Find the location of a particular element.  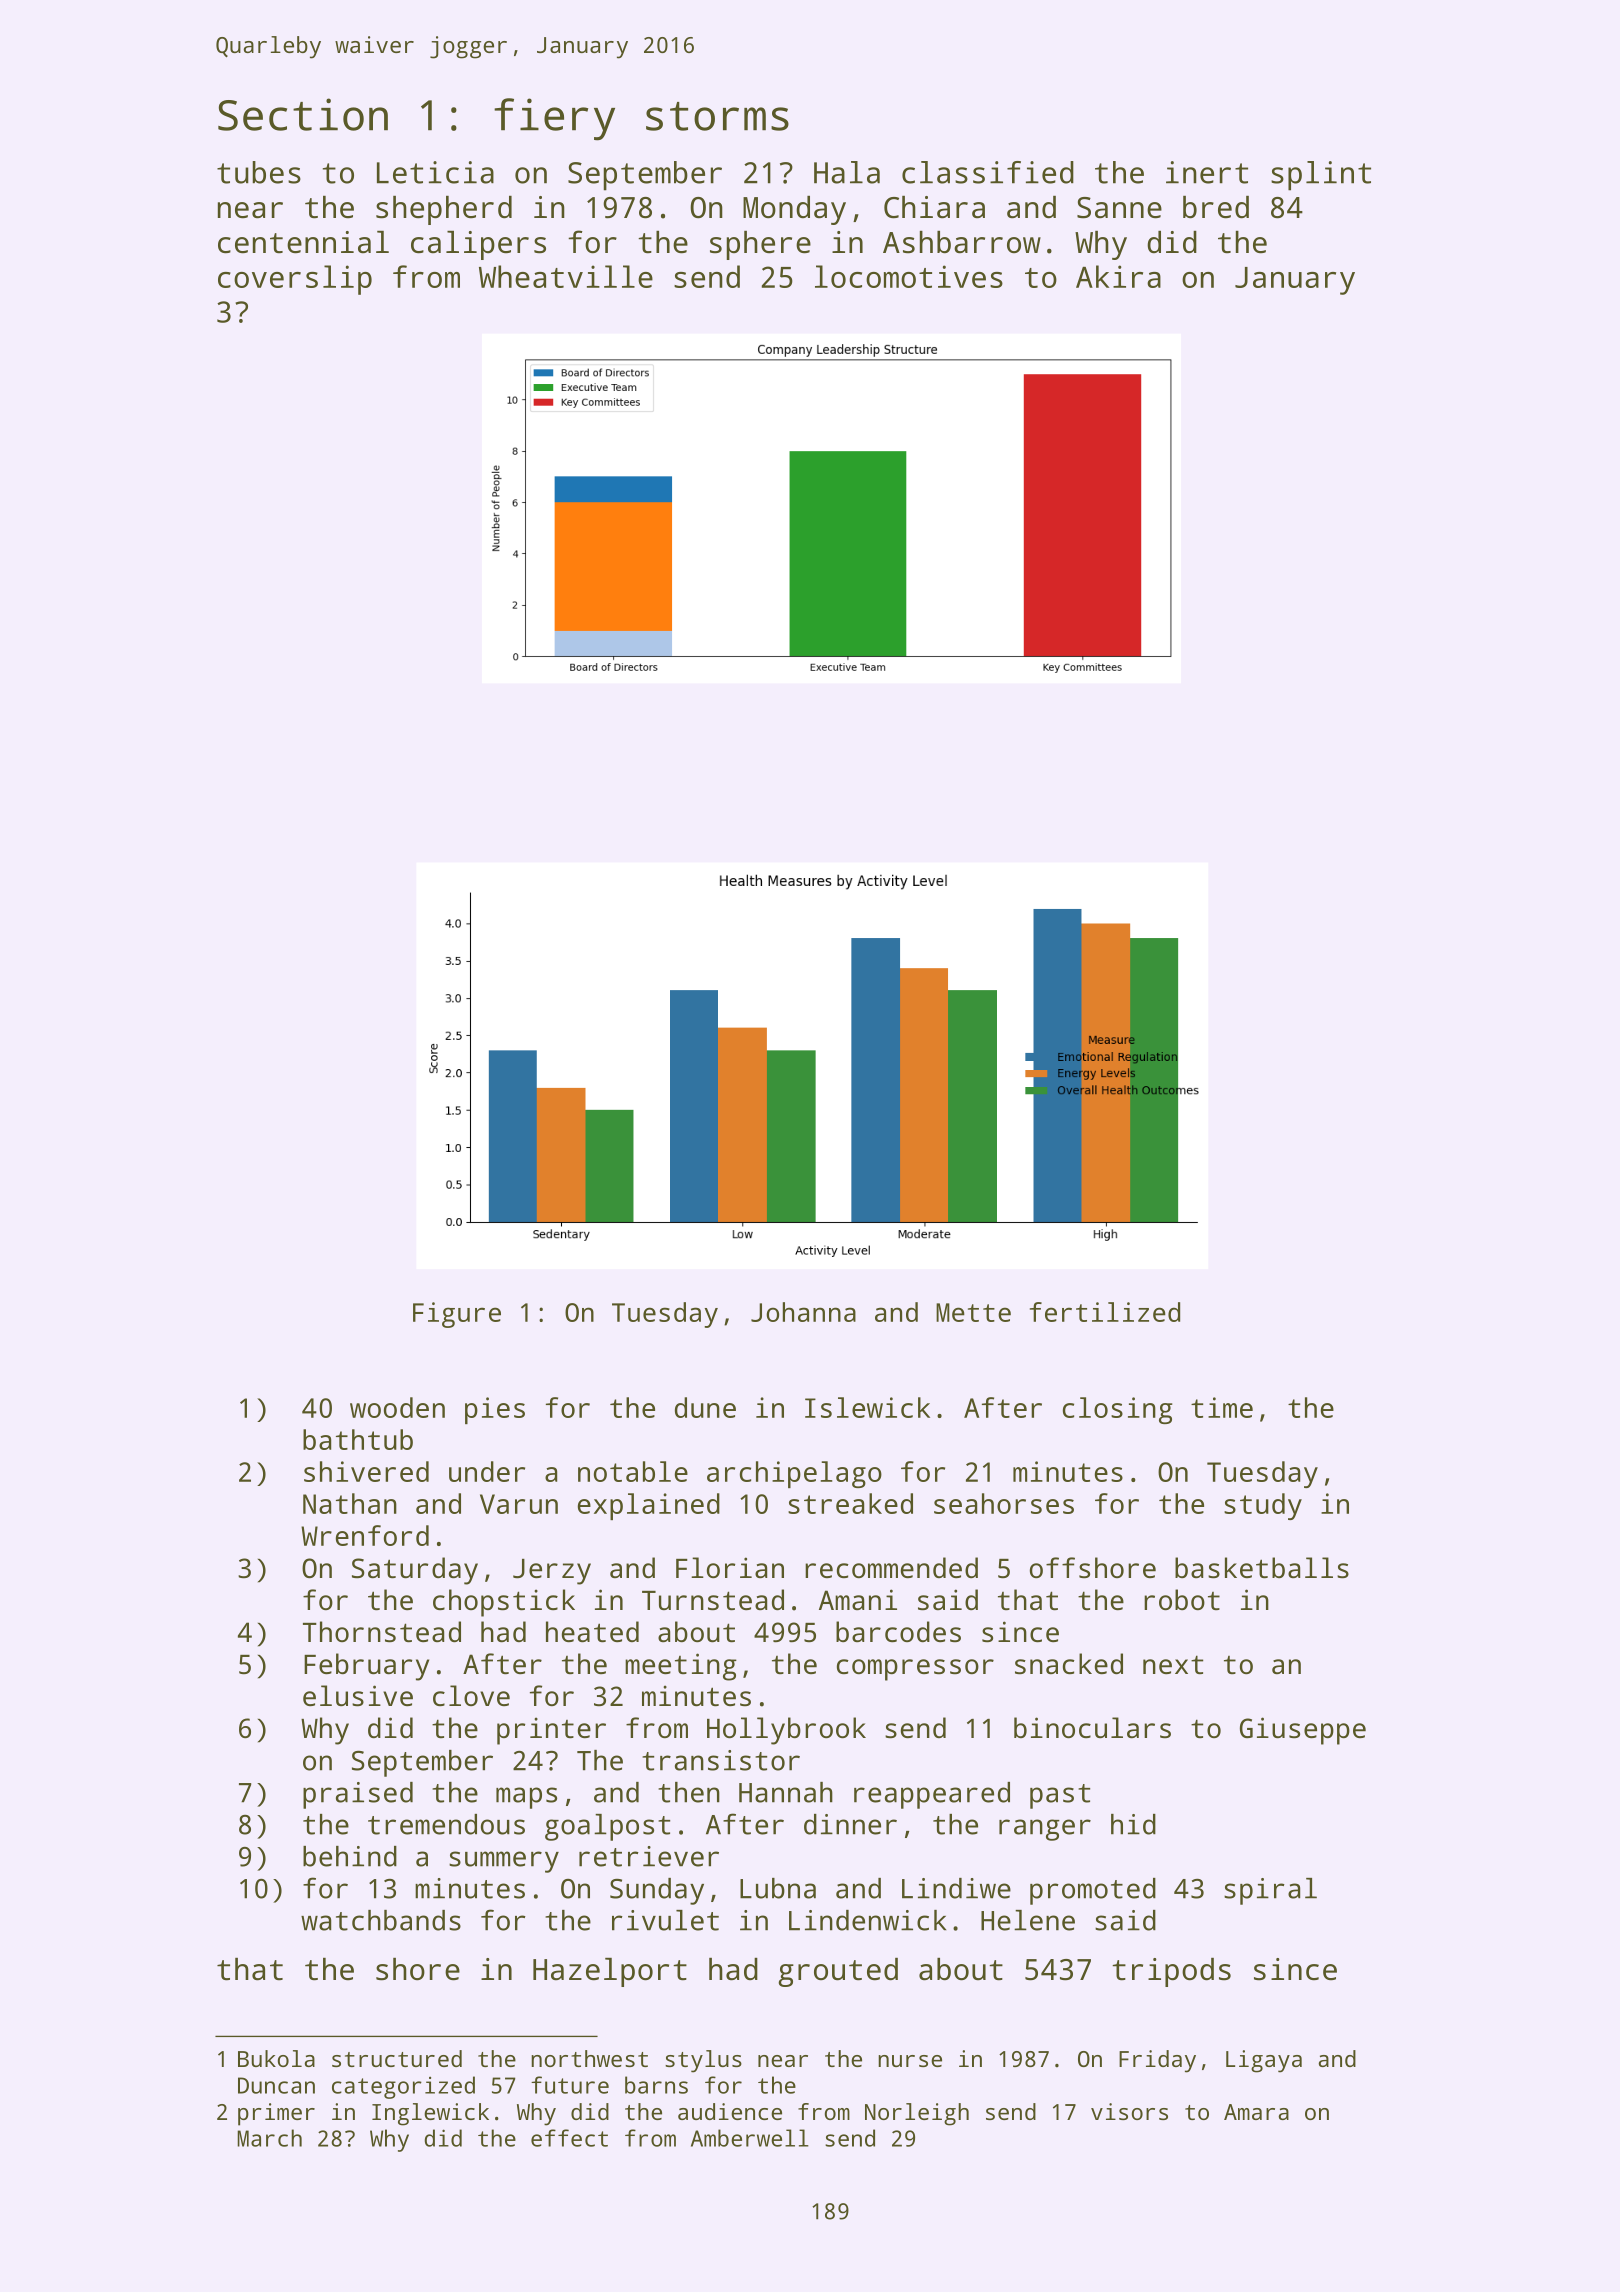

then is located at coordinates (689, 1792).
